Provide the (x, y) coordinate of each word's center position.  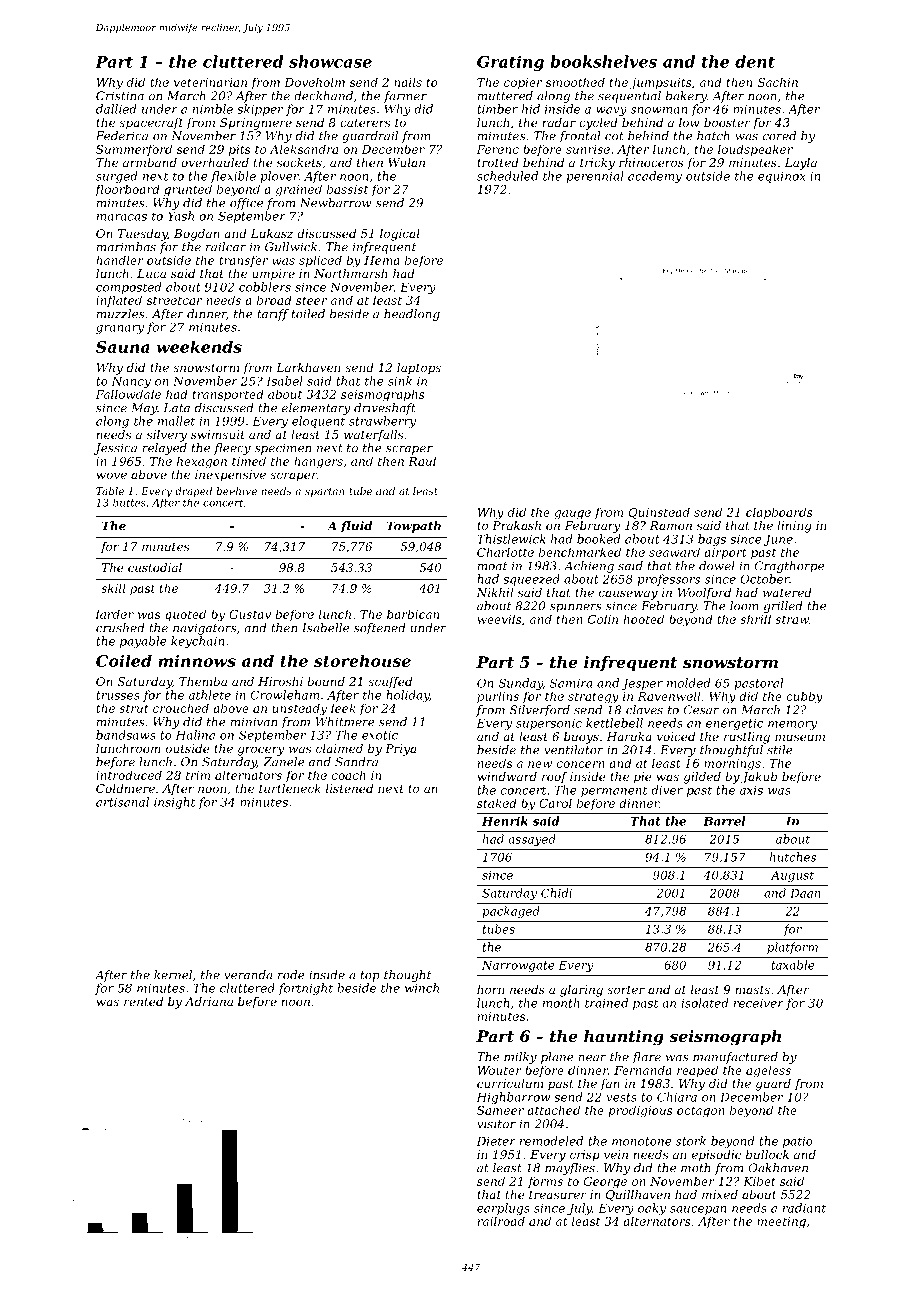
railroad (501, 1221)
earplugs (503, 1209)
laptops (419, 369)
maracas (122, 217)
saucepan (698, 1210)
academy (655, 177)
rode (291, 975)
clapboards (779, 513)
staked (497, 803)
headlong (412, 315)
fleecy (232, 449)
